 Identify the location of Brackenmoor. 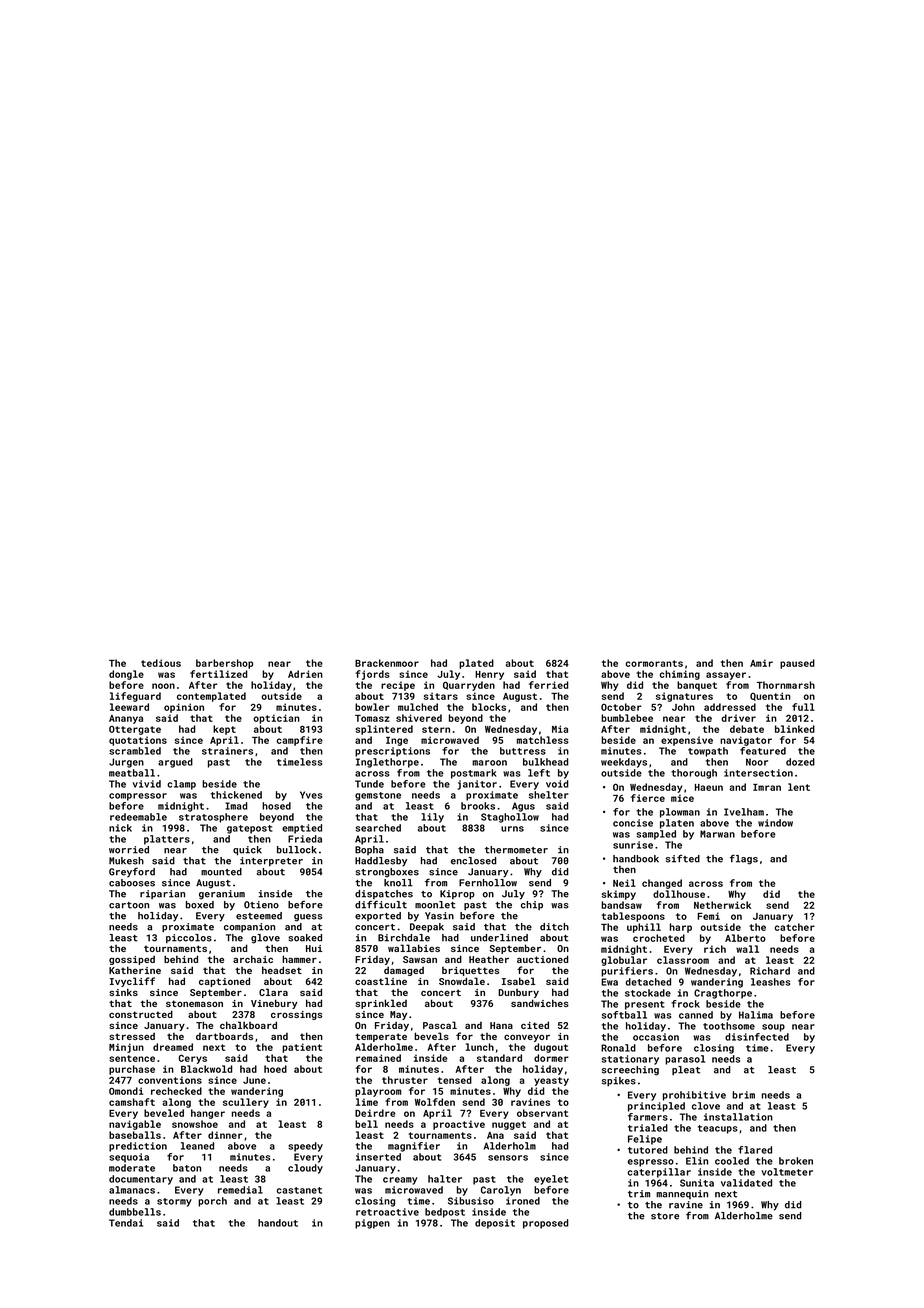
(387, 663).
